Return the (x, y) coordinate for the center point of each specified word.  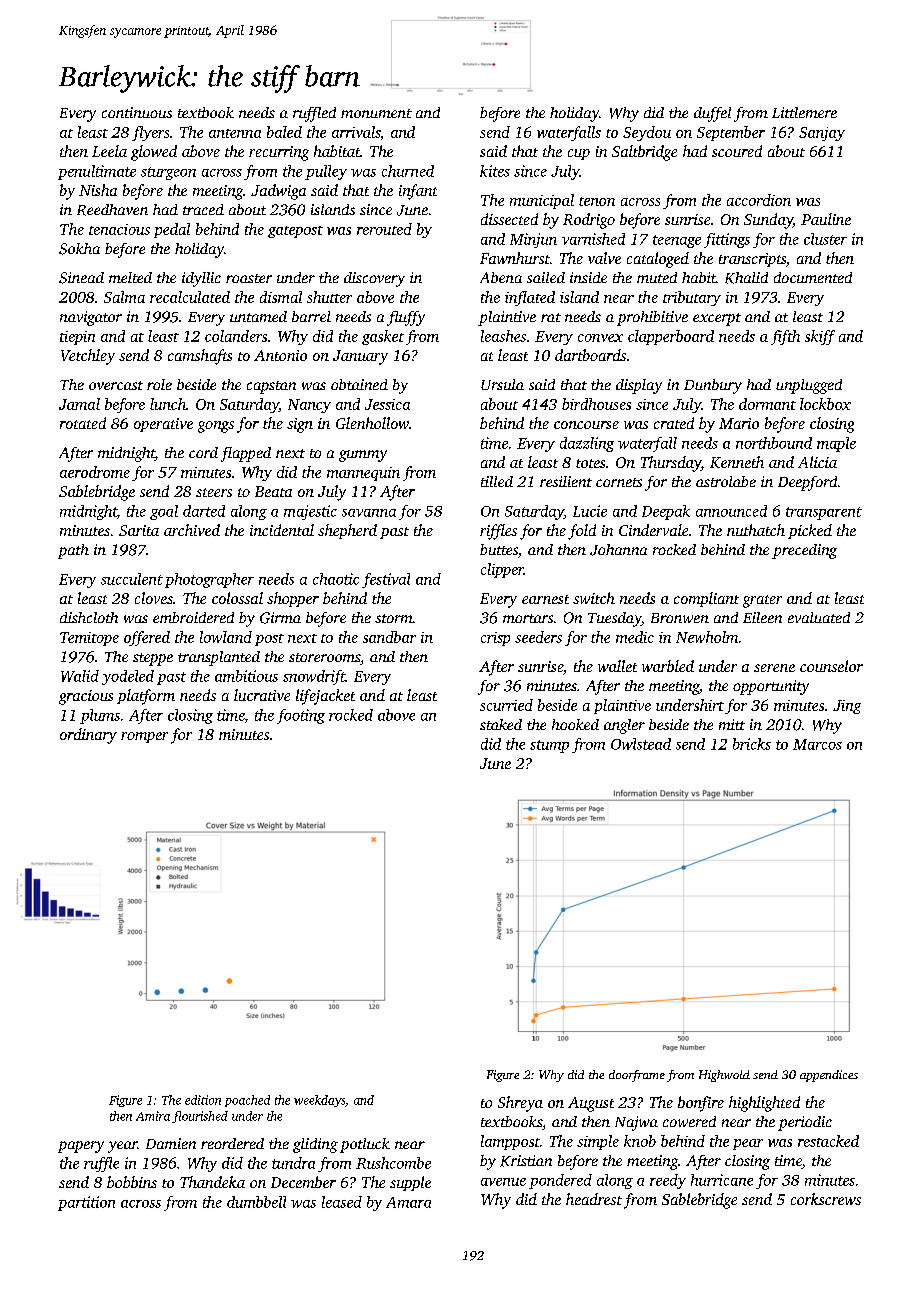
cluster (825, 239)
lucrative (262, 695)
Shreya (520, 1104)
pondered (560, 1181)
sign (300, 425)
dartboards (590, 355)
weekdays (319, 1101)
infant (418, 192)
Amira (153, 1116)
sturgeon (168, 173)
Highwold (724, 1076)
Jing (847, 707)
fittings (727, 240)
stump (549, 746)
